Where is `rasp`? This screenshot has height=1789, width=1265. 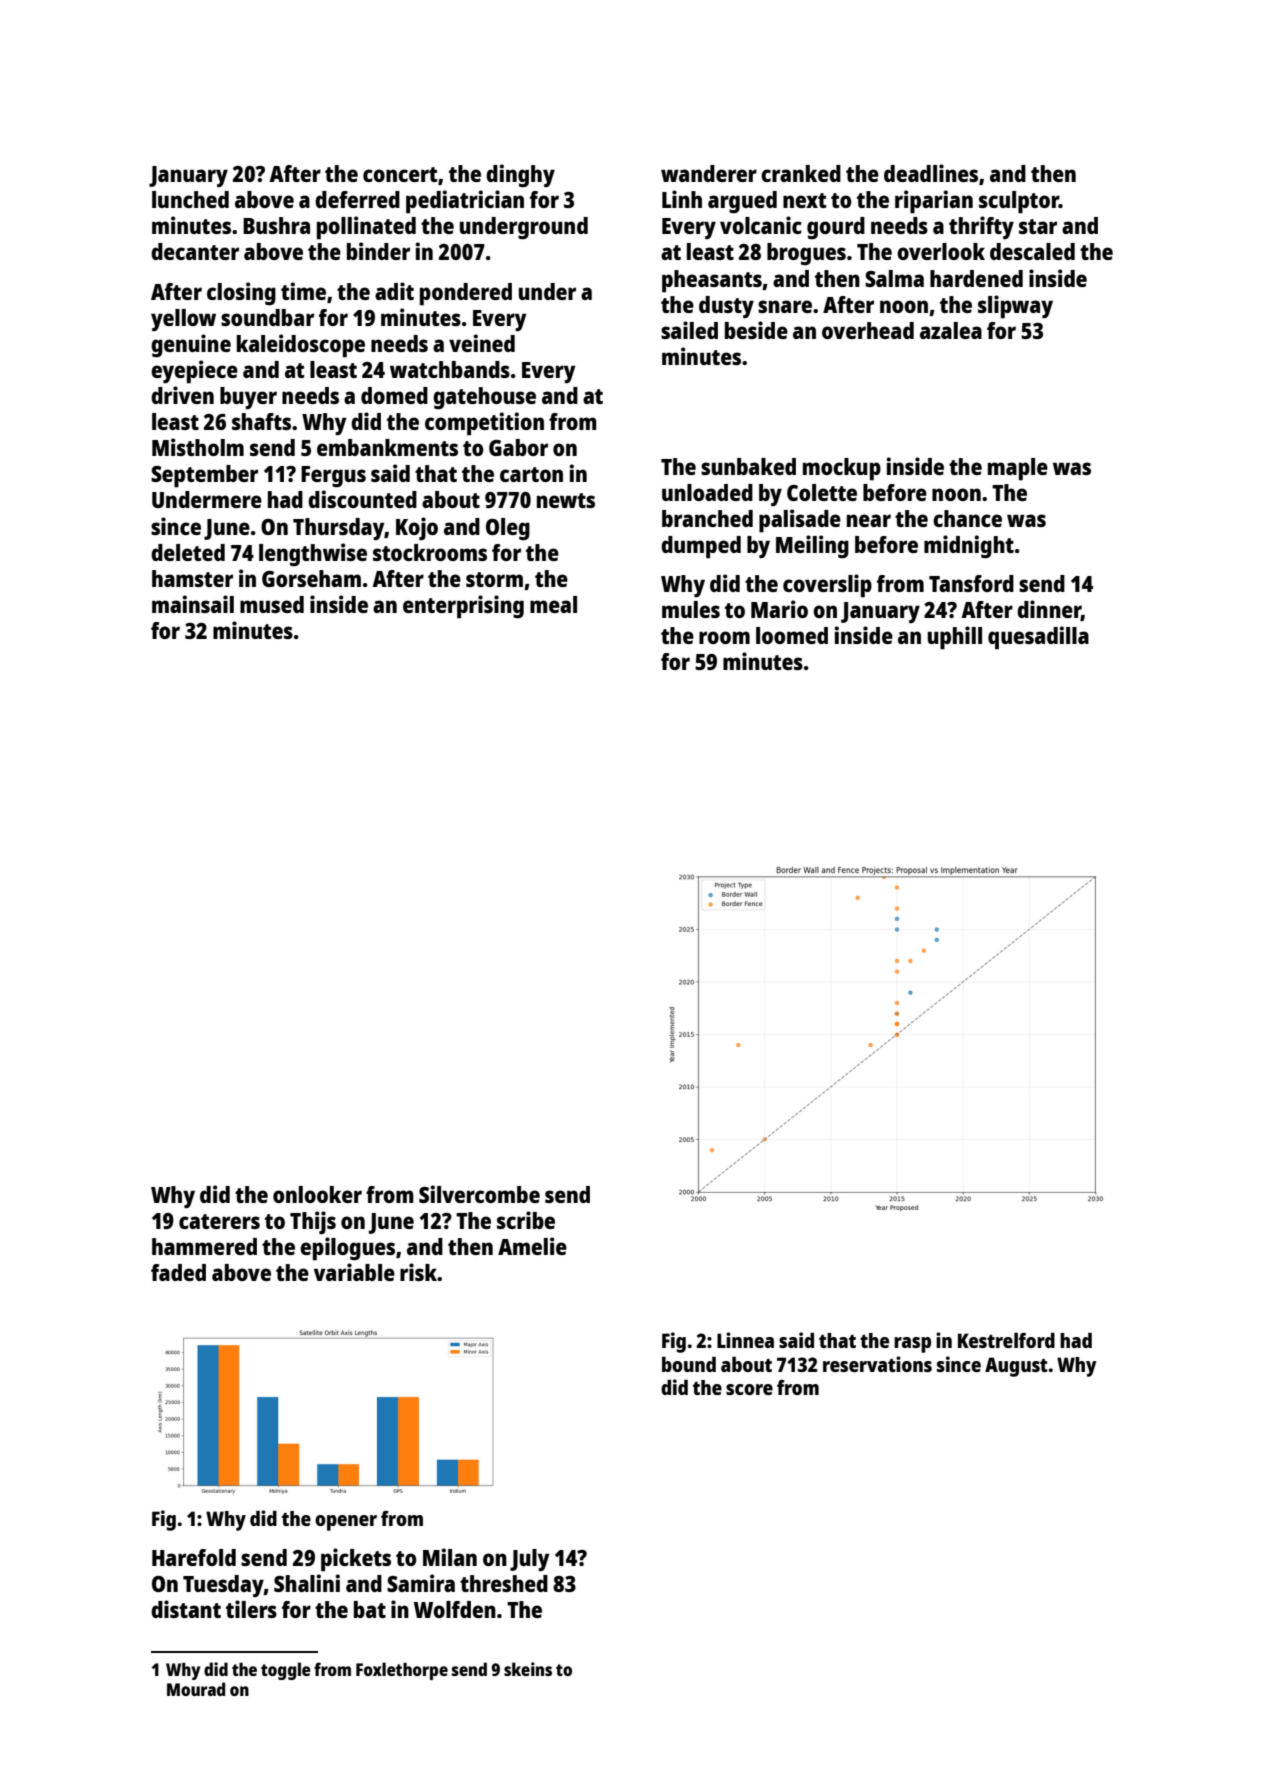
rasp is located at coordinates (912, 1345).
